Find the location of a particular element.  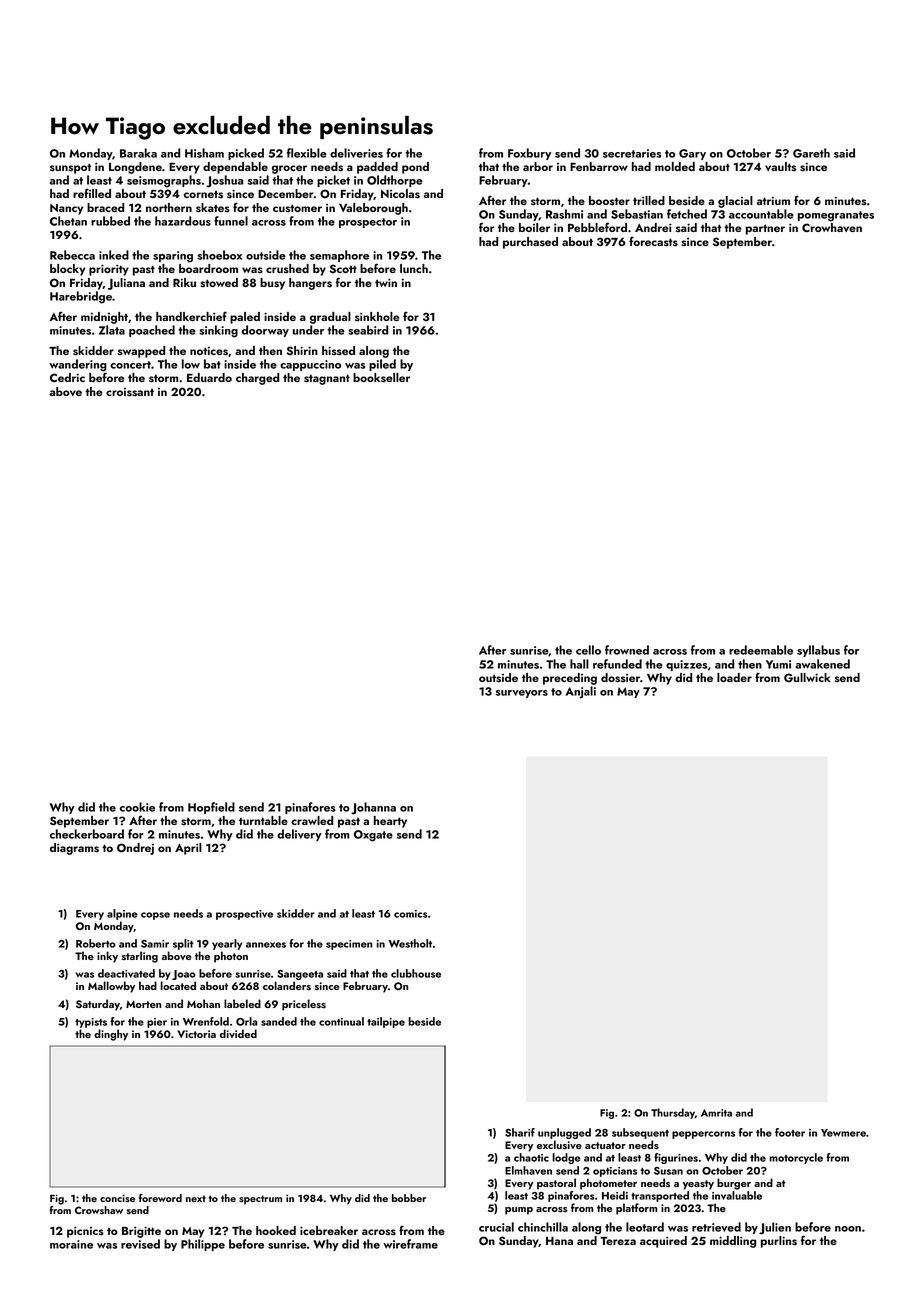

Foxbury is located at coordinates (529, 154).
